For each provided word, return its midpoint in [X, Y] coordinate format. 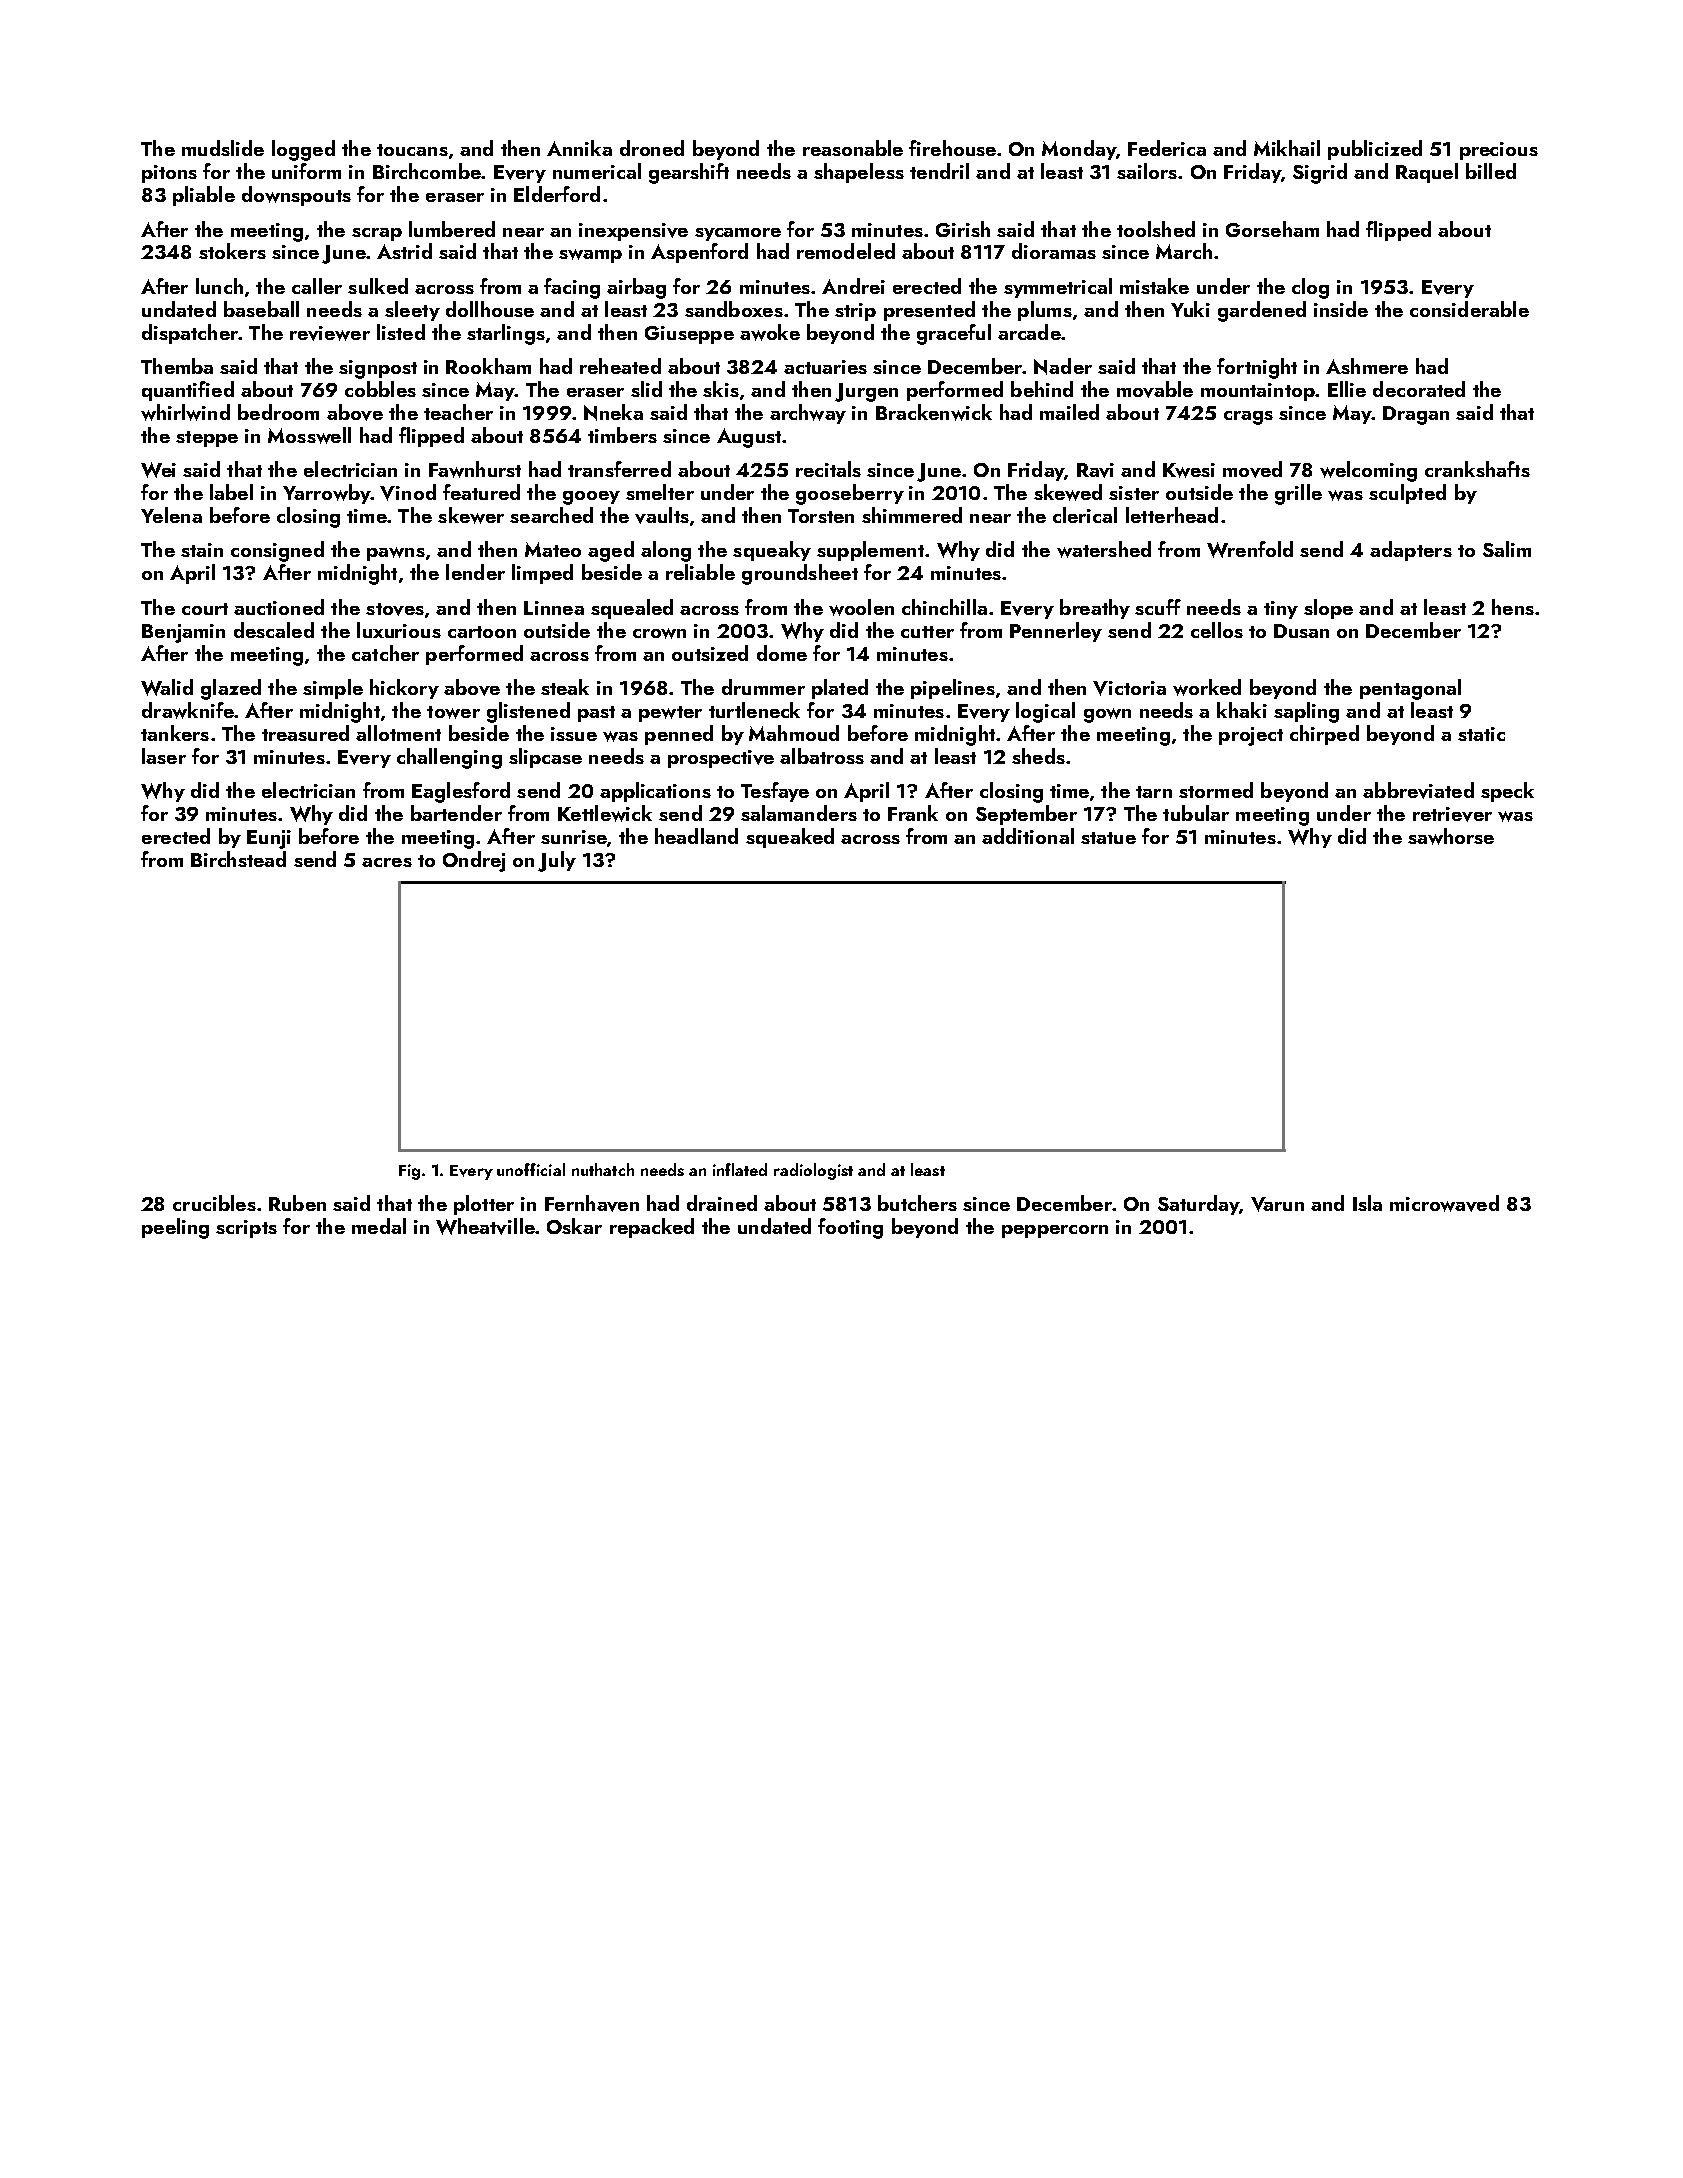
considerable [1469, 309]
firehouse [952, 148]
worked [1207, 687]
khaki [1242, 710]
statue [1108, 838]
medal [379, 1226]
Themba [177, 366]
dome [782, 653]
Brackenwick [934, 412]
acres [387, 862]
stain [202, 550]
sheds [1038, 756]
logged [303, 150]
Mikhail [1287, 148]
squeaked [790, 838]
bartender [456, 813]
